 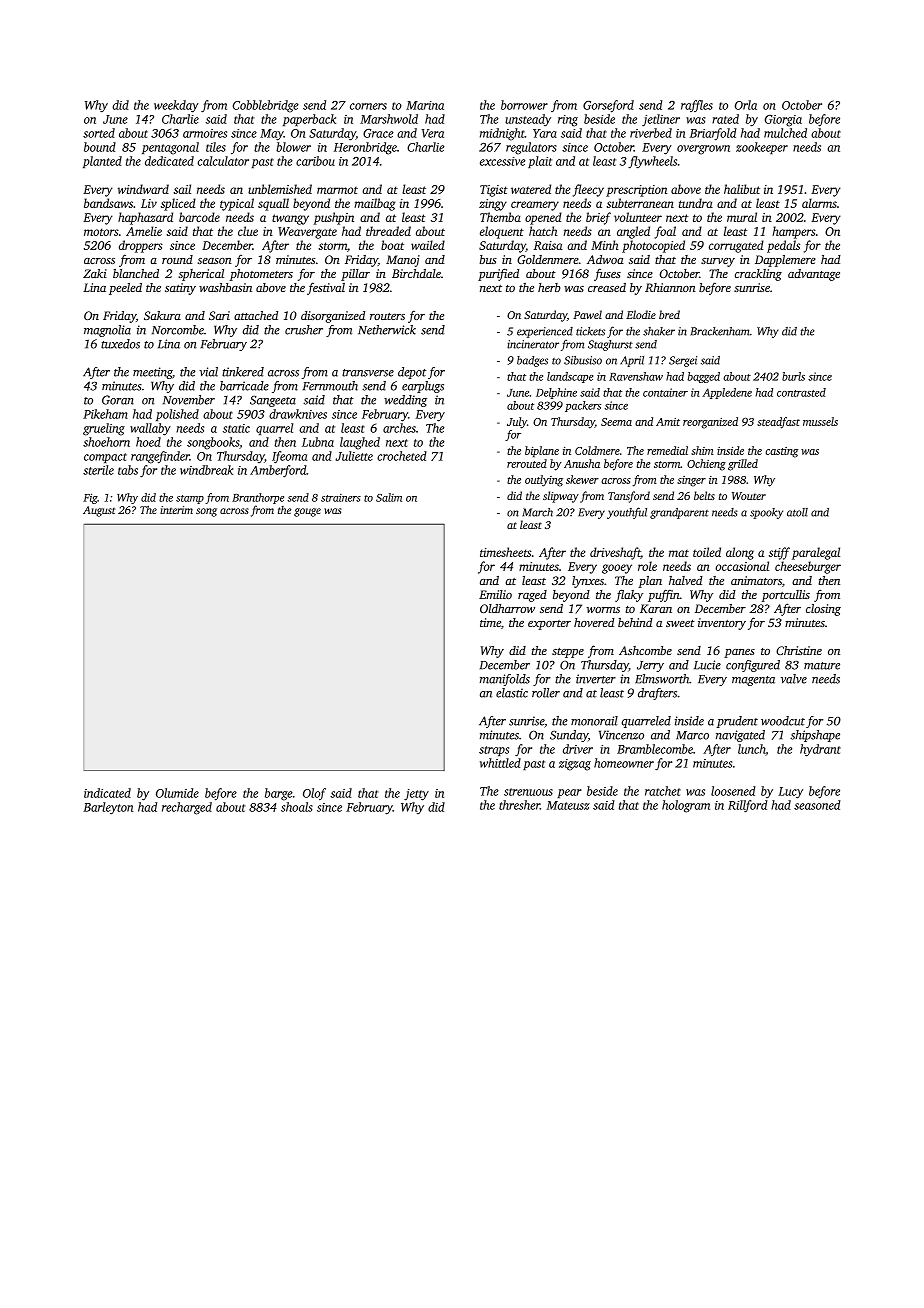 What do you see at coordinates (387, 316) in the screenshot?
I see `routers` at bounding box center [387, 316].
